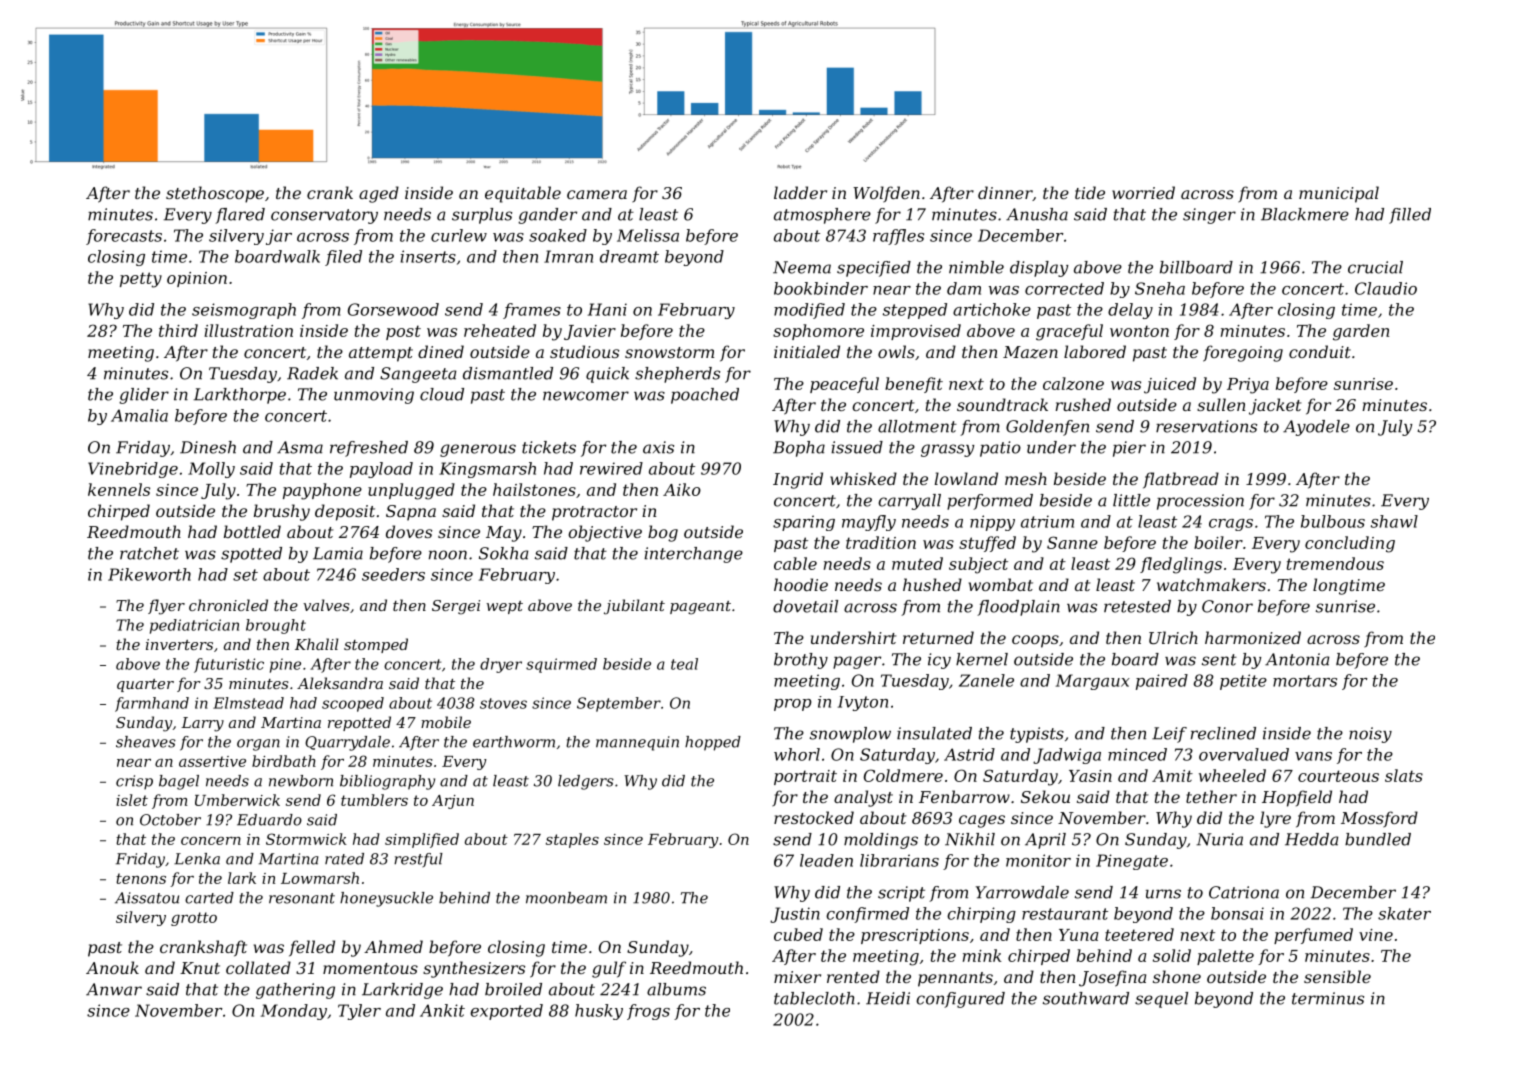 The width and height of the image is (1524, 1078). Describe the element at coordinates (1316, 428) in the image. I see `Ayodele` at that location.
